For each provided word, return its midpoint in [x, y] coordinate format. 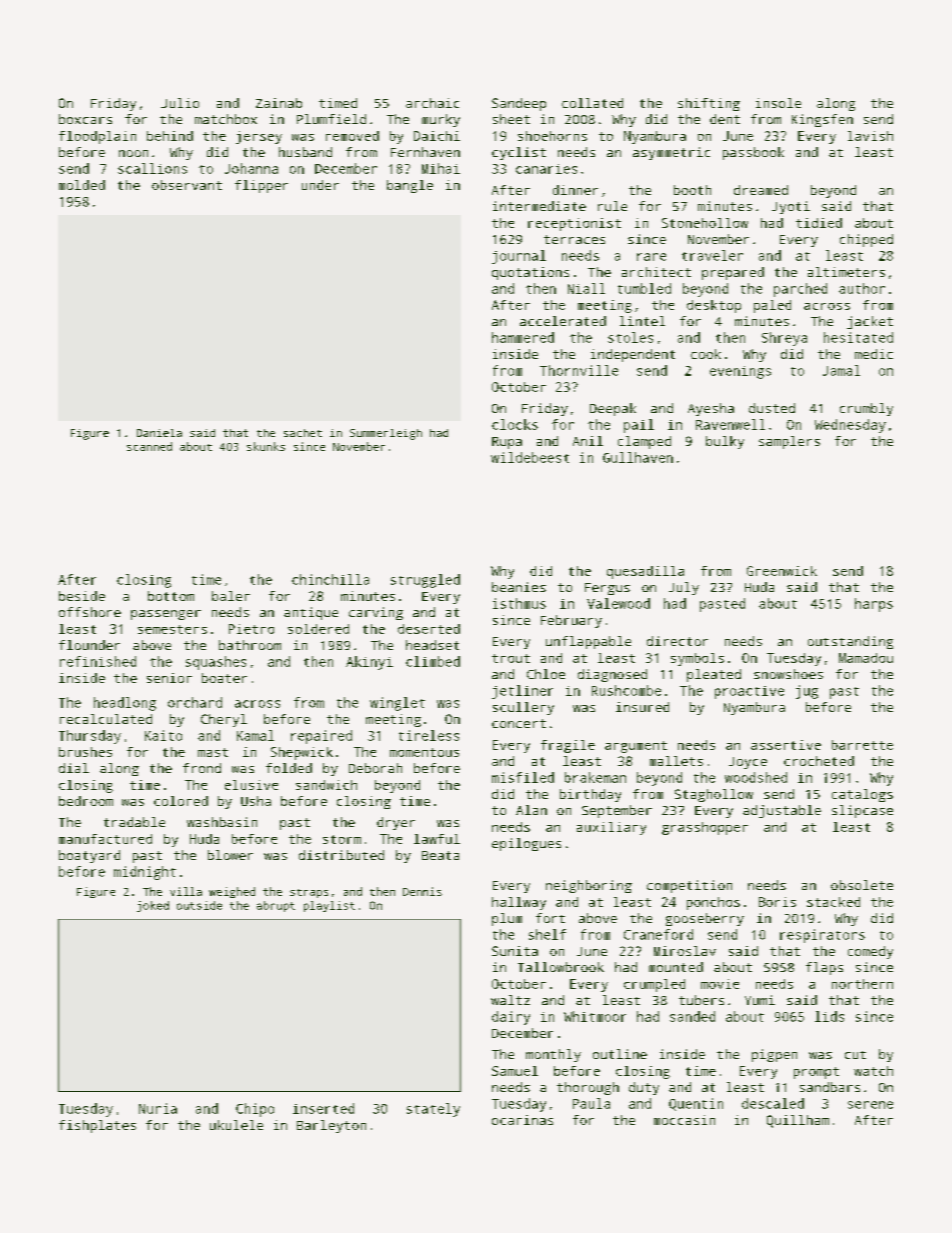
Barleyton [331, 1126]
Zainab [279, 103]
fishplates [97, 1126]
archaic [432, 103]
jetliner [522, 692]
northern [862, 984]
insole [778, 103]
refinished [98, 661]
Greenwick [782, 571]
